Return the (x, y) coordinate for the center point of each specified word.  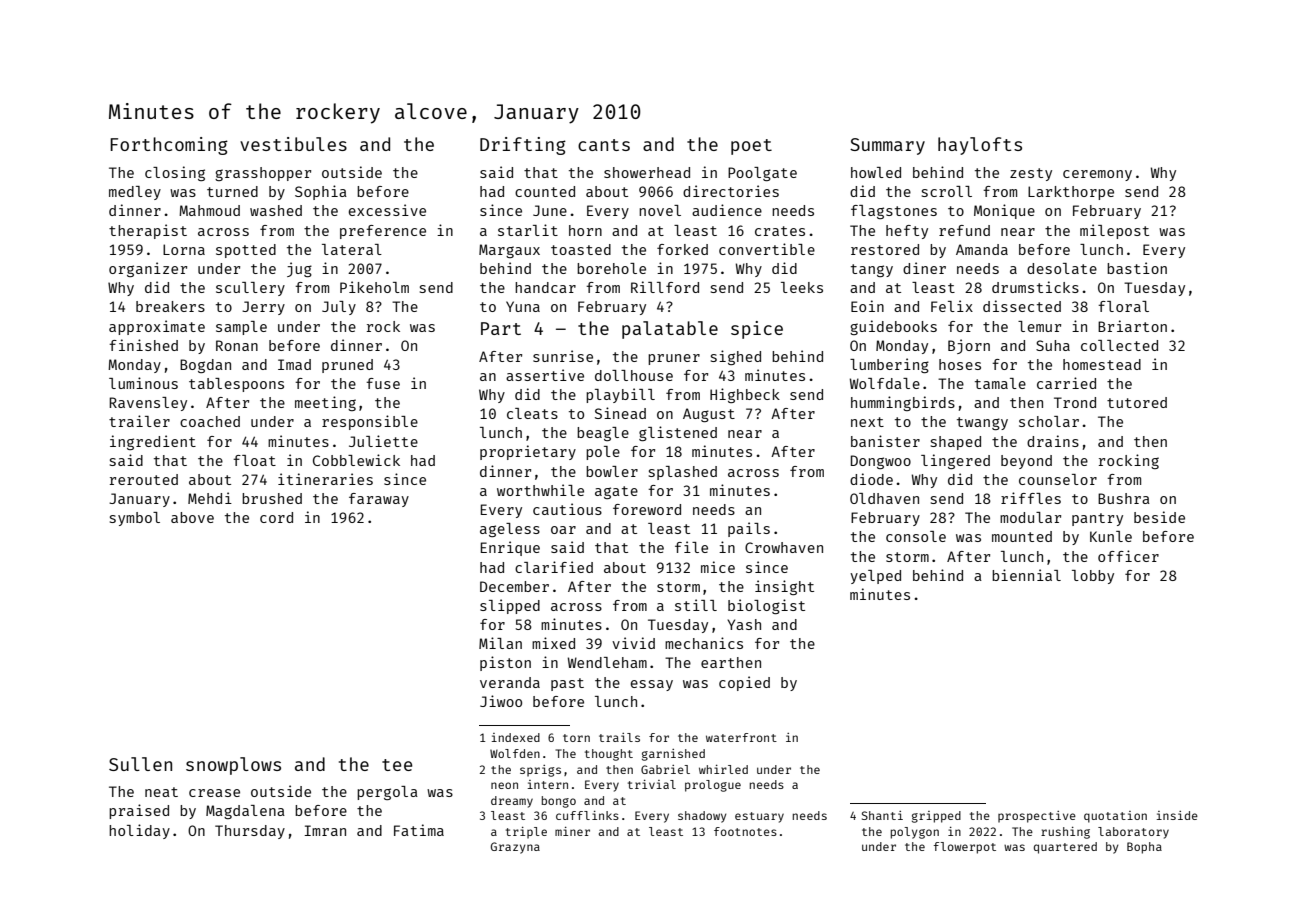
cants (604, 145)
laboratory (1133, 833)
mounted (1022, 536)
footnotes (745, 831)
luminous (143, 383)
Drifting (523, 146)
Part (501, 328)
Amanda (982, 249)
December (514, 586)
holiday (139, 831)
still (696, 605)
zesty (1031, 174)
